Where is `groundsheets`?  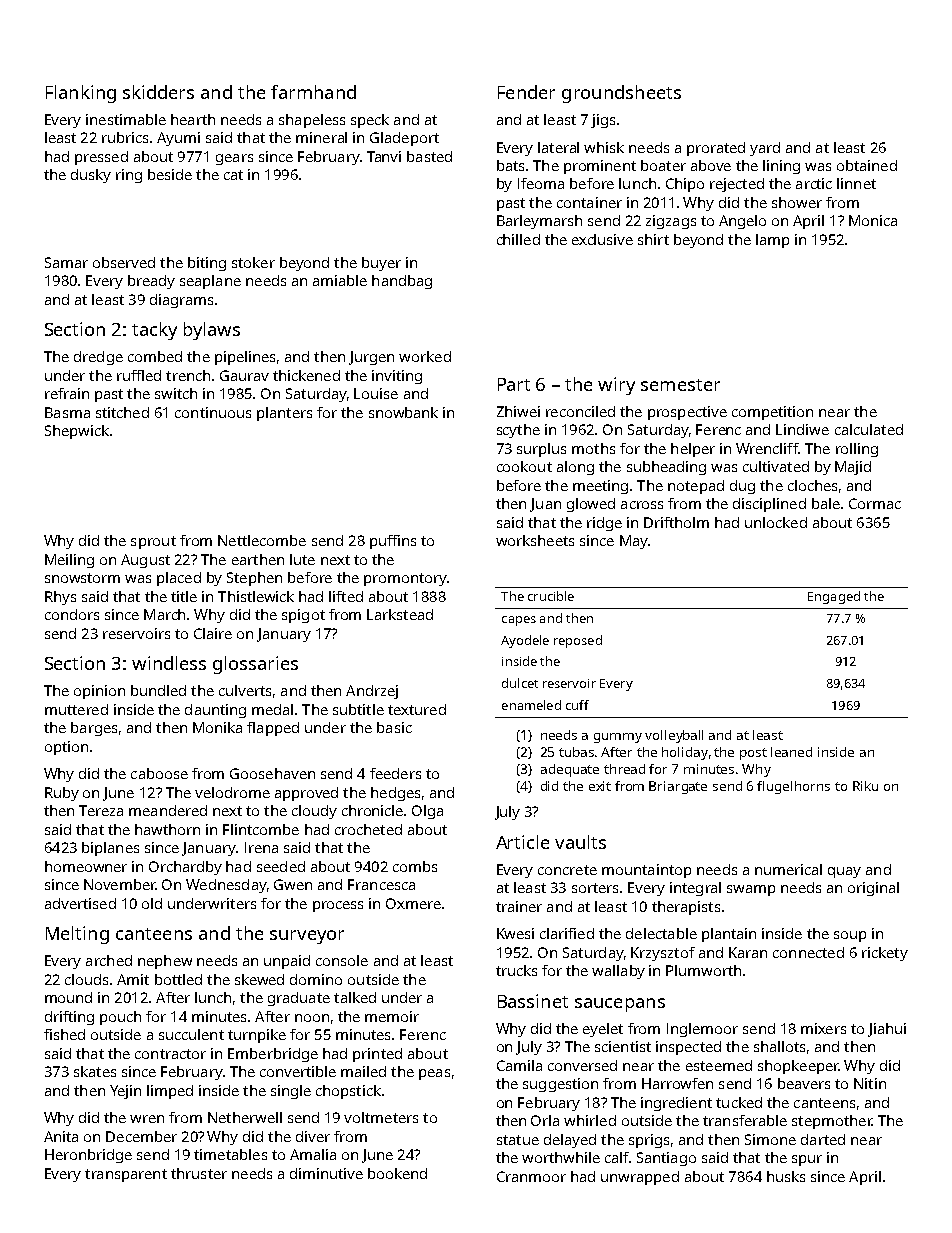
groundsheets is located at coordinates (621, 94).
